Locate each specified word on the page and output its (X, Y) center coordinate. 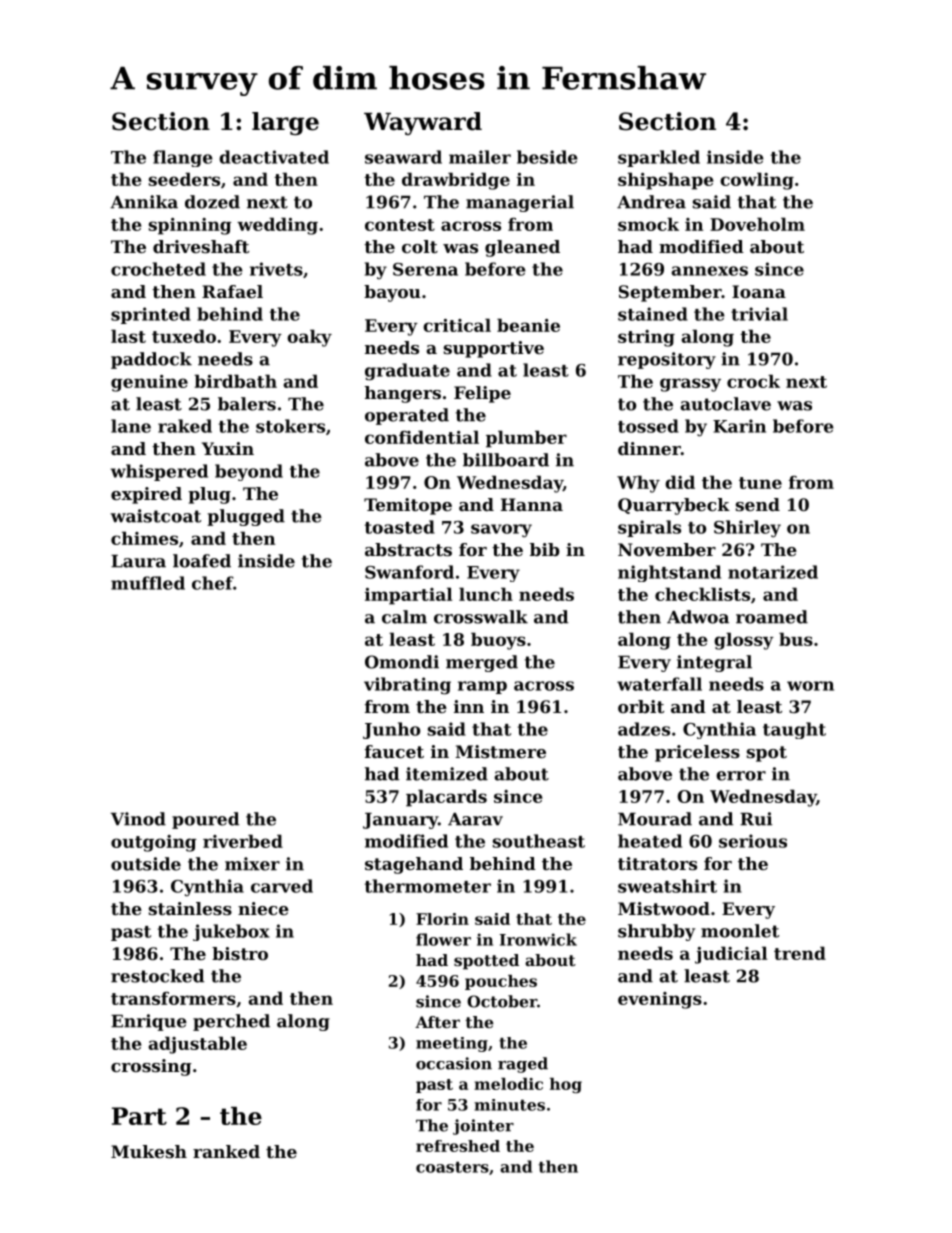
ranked (226, 1151)
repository (667, 360)
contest (400, 225)
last (128, 336)
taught (794, 730)
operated (407, 416)
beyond (249, 472)
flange (183, 158)
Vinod (138, 819)
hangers (403, 394)
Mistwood (664, 908)
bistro (240, 953)
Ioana (759, 291)
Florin (442, 919)
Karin (739, 426)
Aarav (475, 819)
